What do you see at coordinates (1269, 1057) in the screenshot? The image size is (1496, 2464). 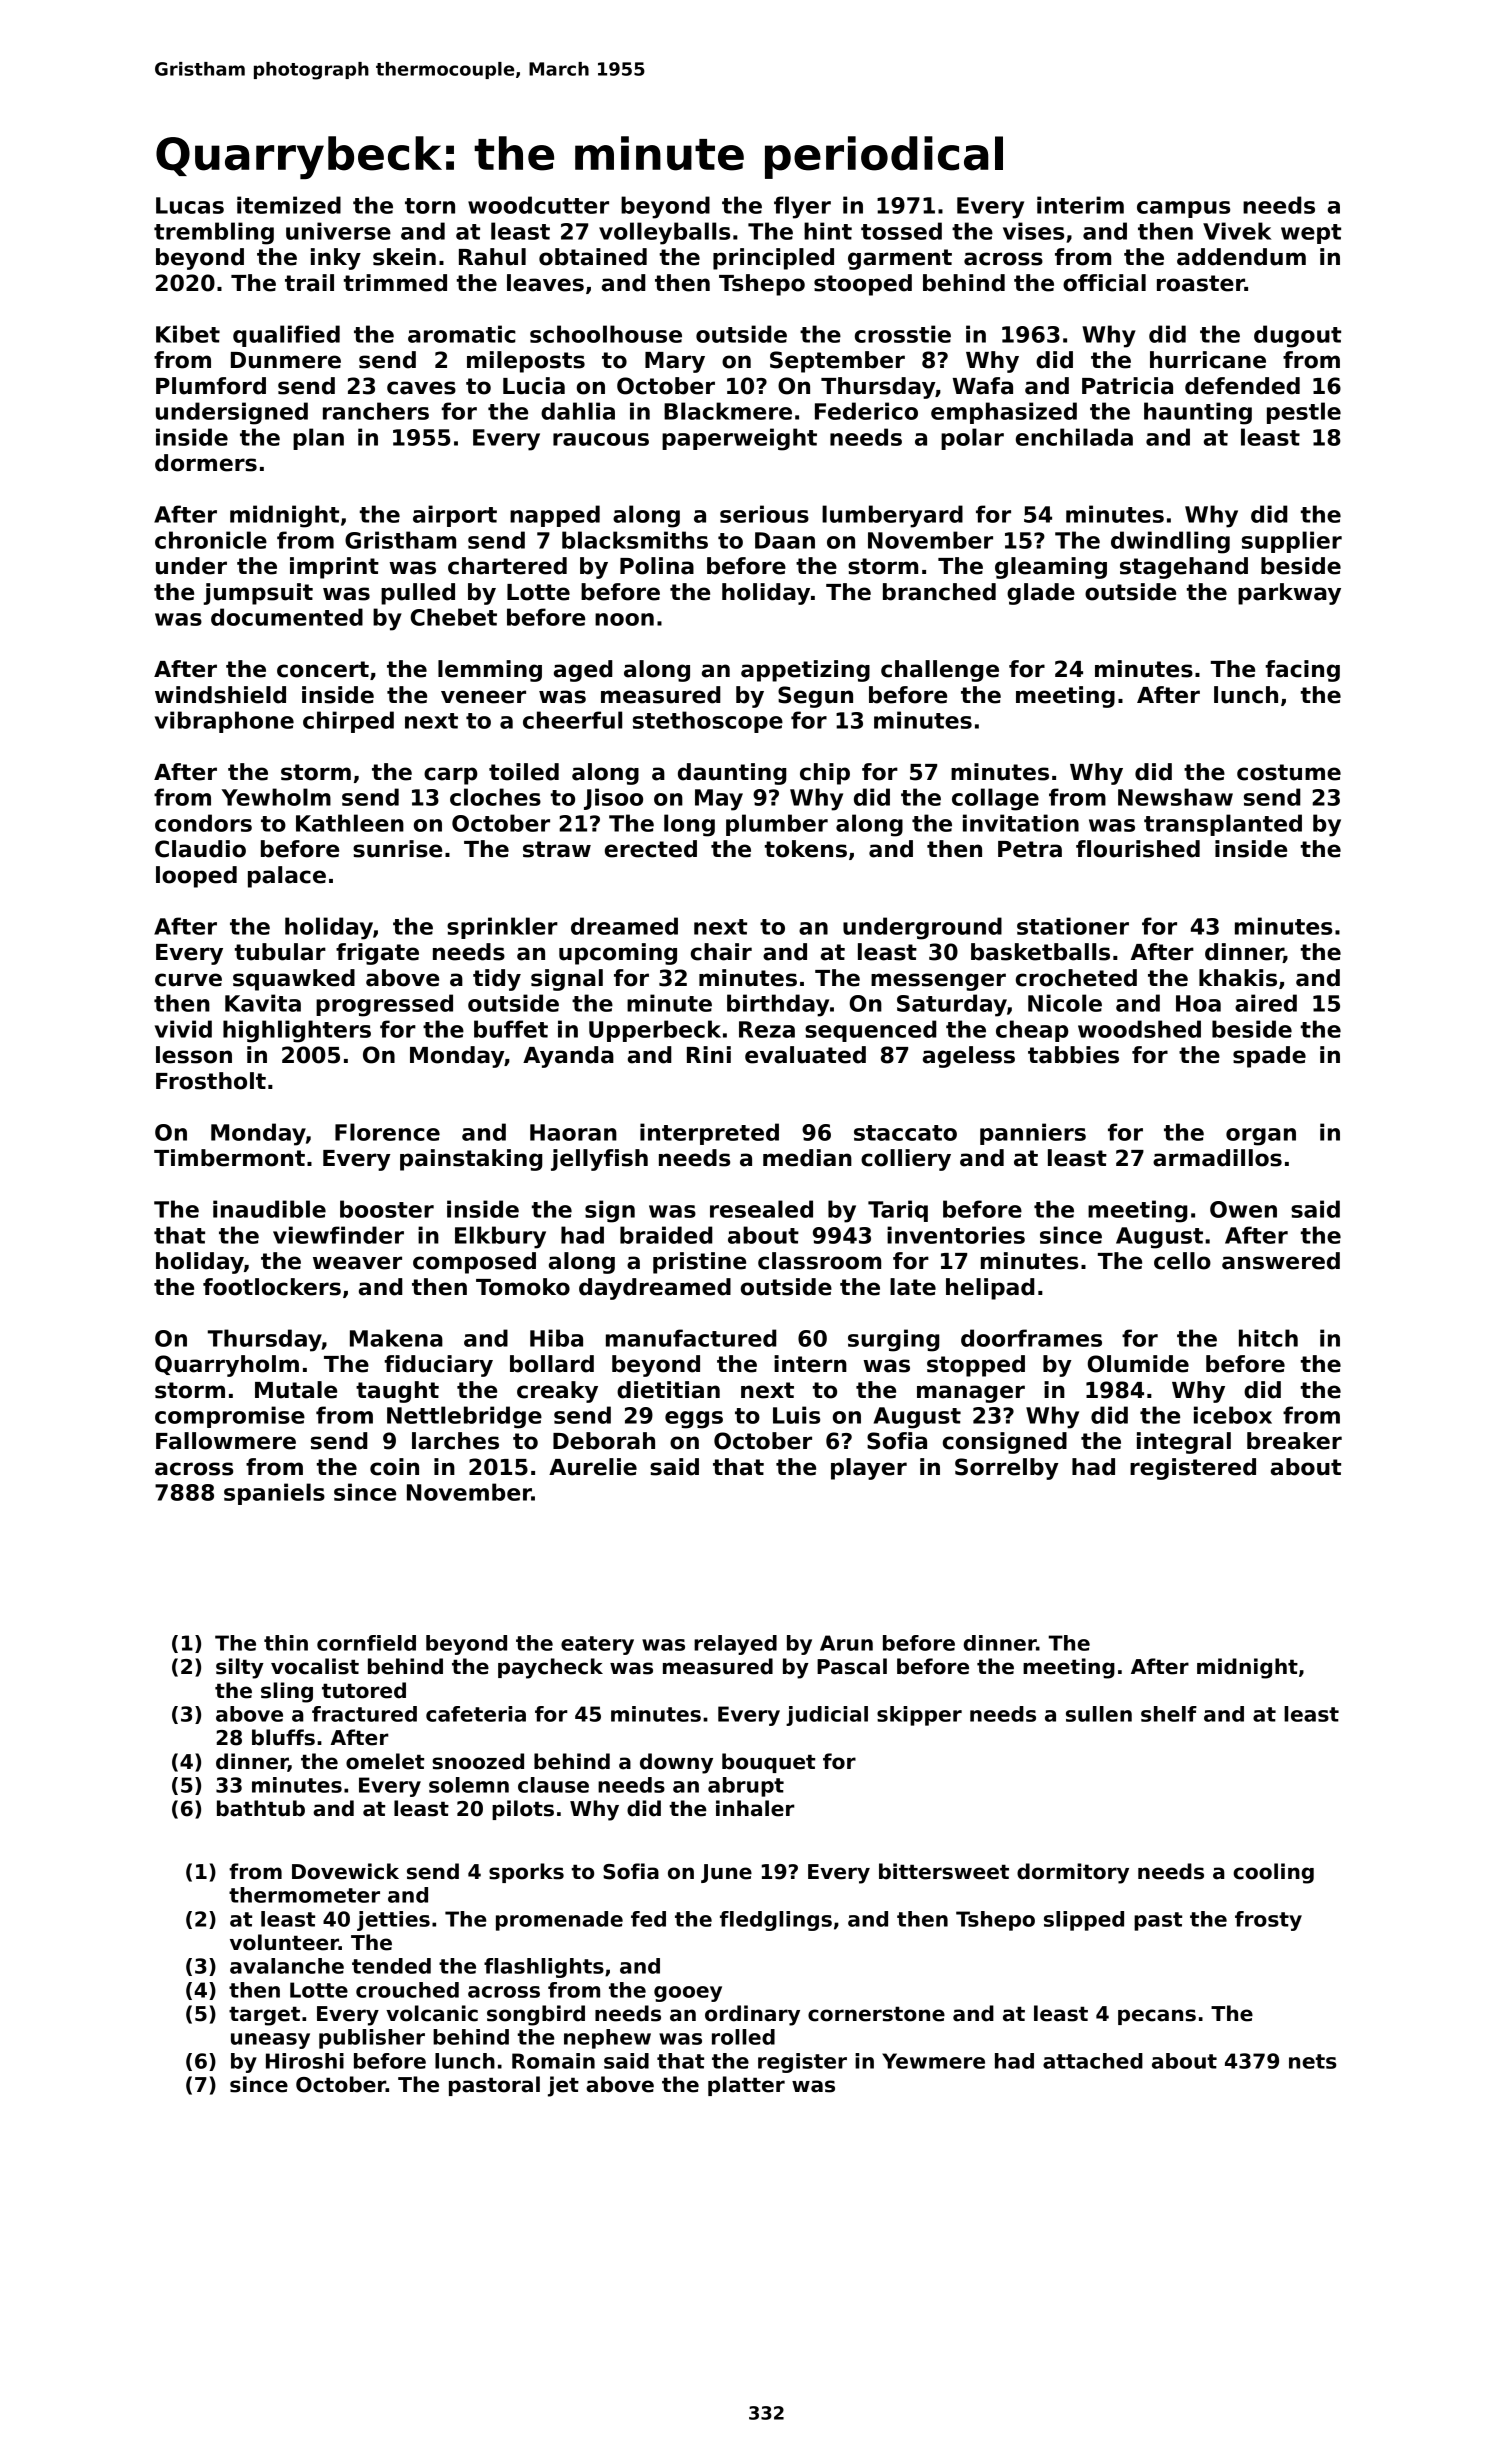 I see `spade` at bounding box center [1269, 1057].
